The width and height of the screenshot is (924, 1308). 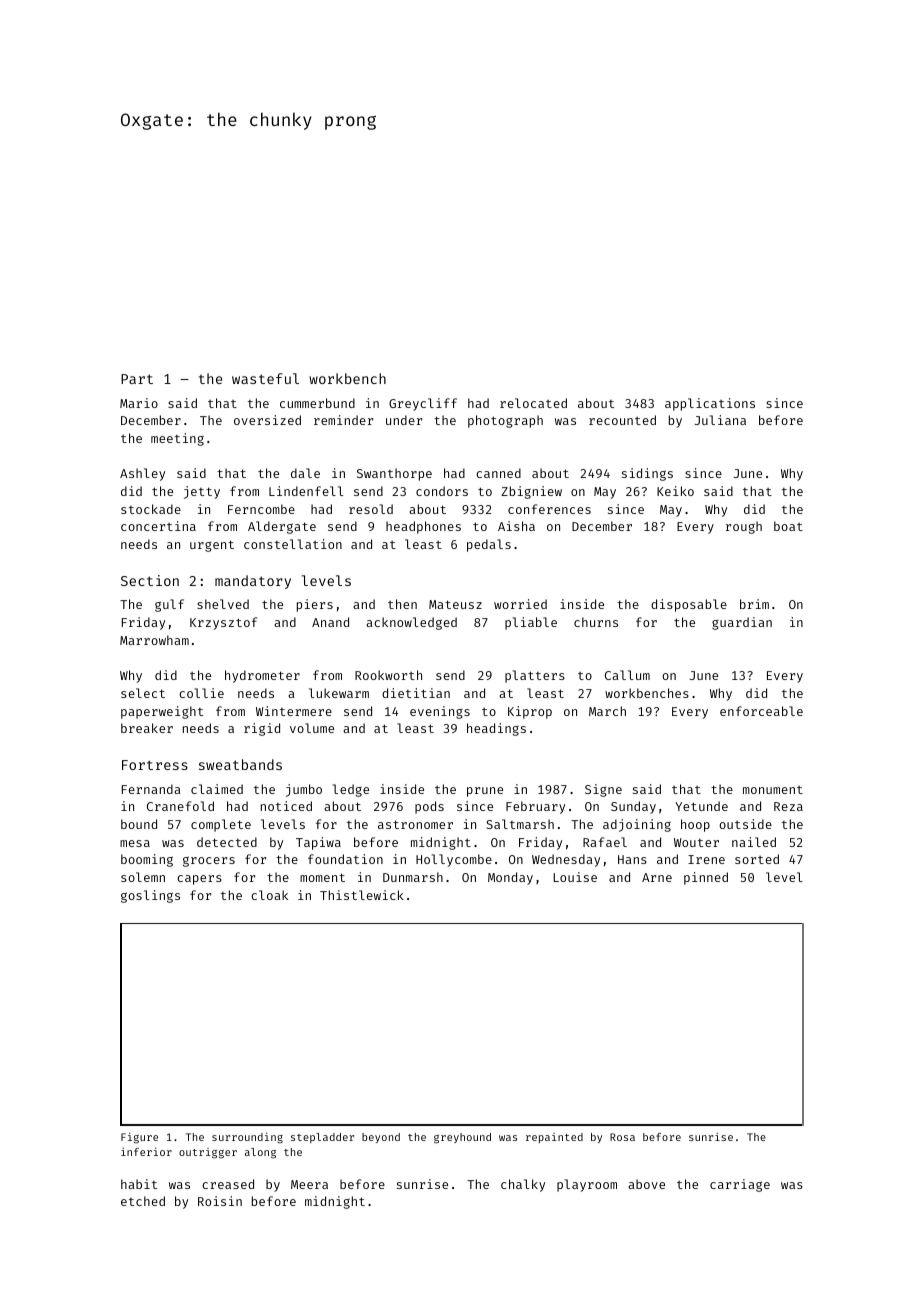 I want to click on relocated, so click(x=533, y=403).
